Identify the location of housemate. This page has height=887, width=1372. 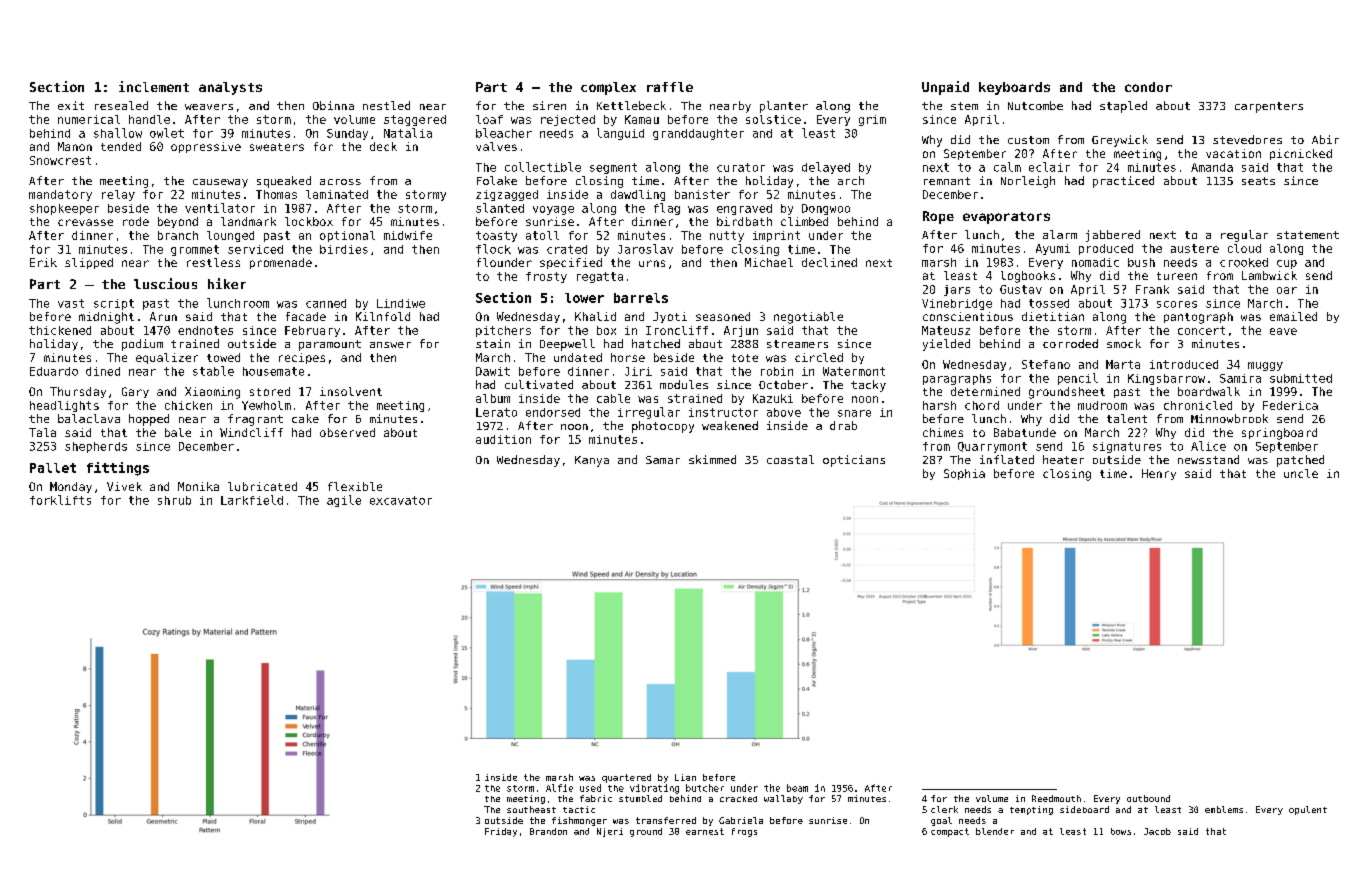
(273, 371).
